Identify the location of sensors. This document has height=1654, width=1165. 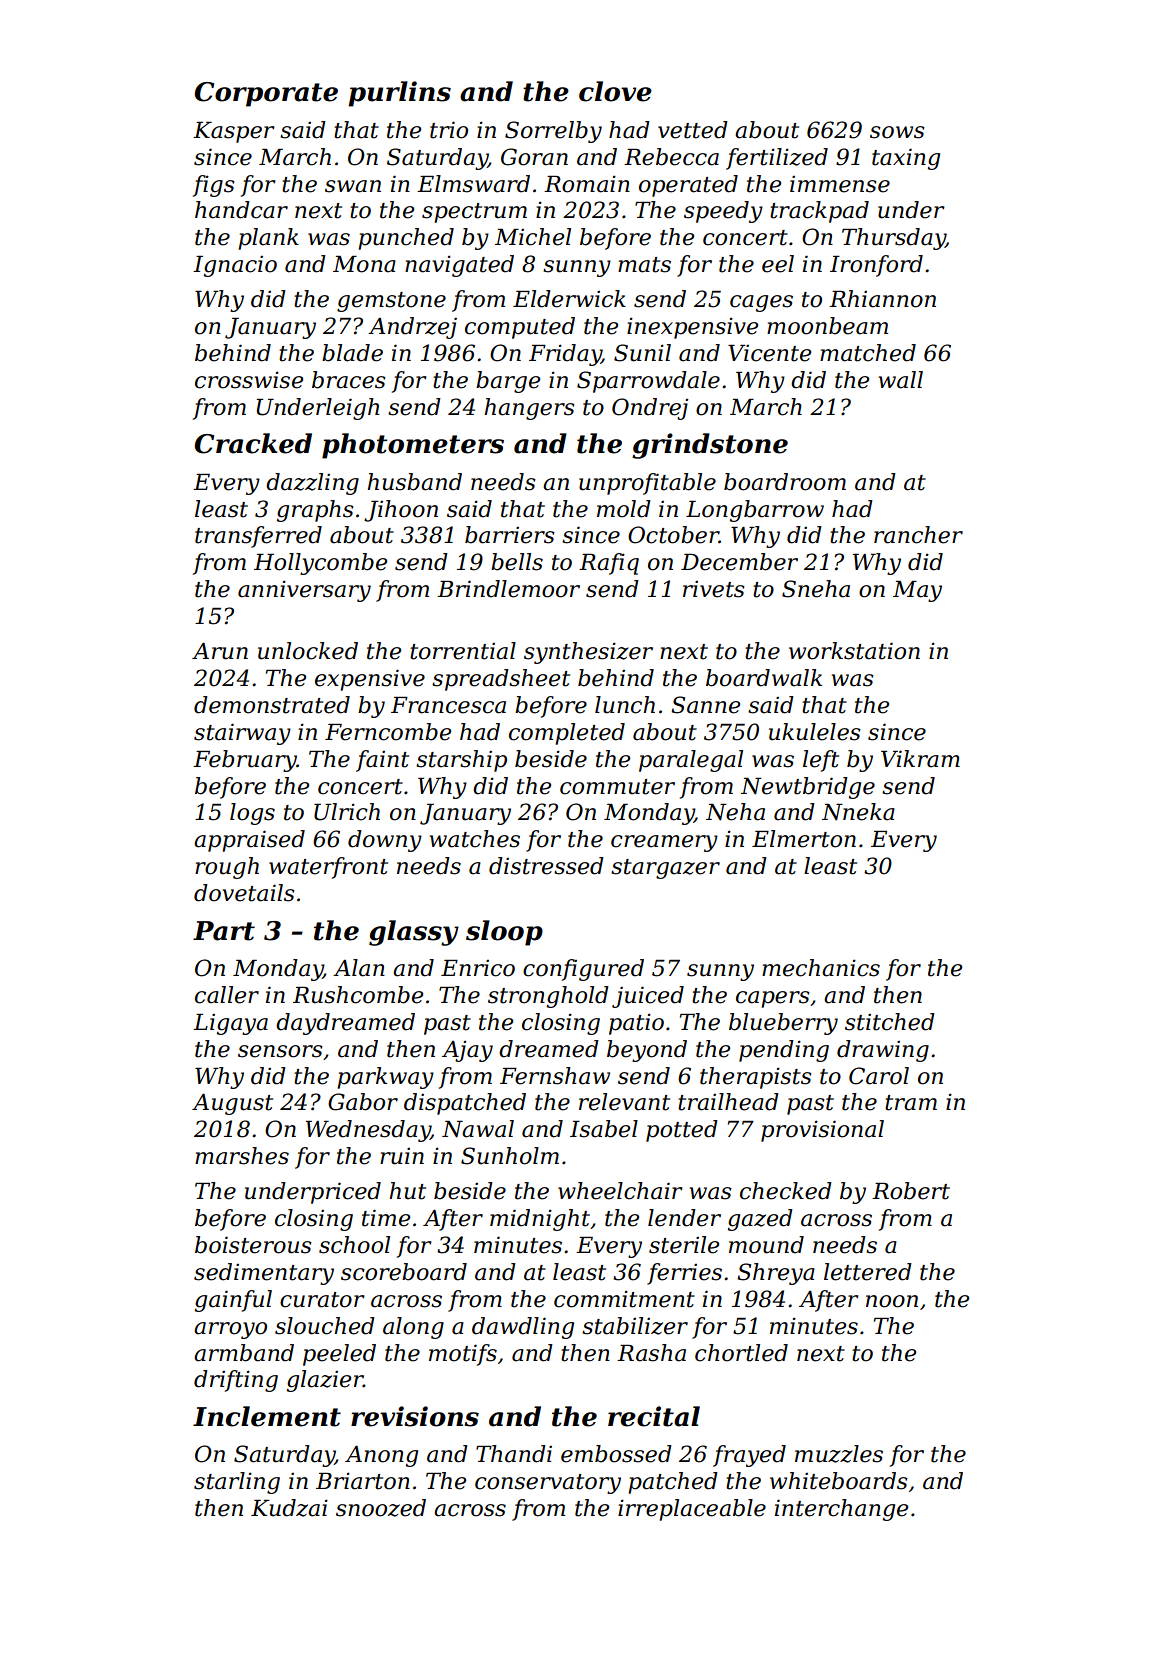
(280, 1051).
